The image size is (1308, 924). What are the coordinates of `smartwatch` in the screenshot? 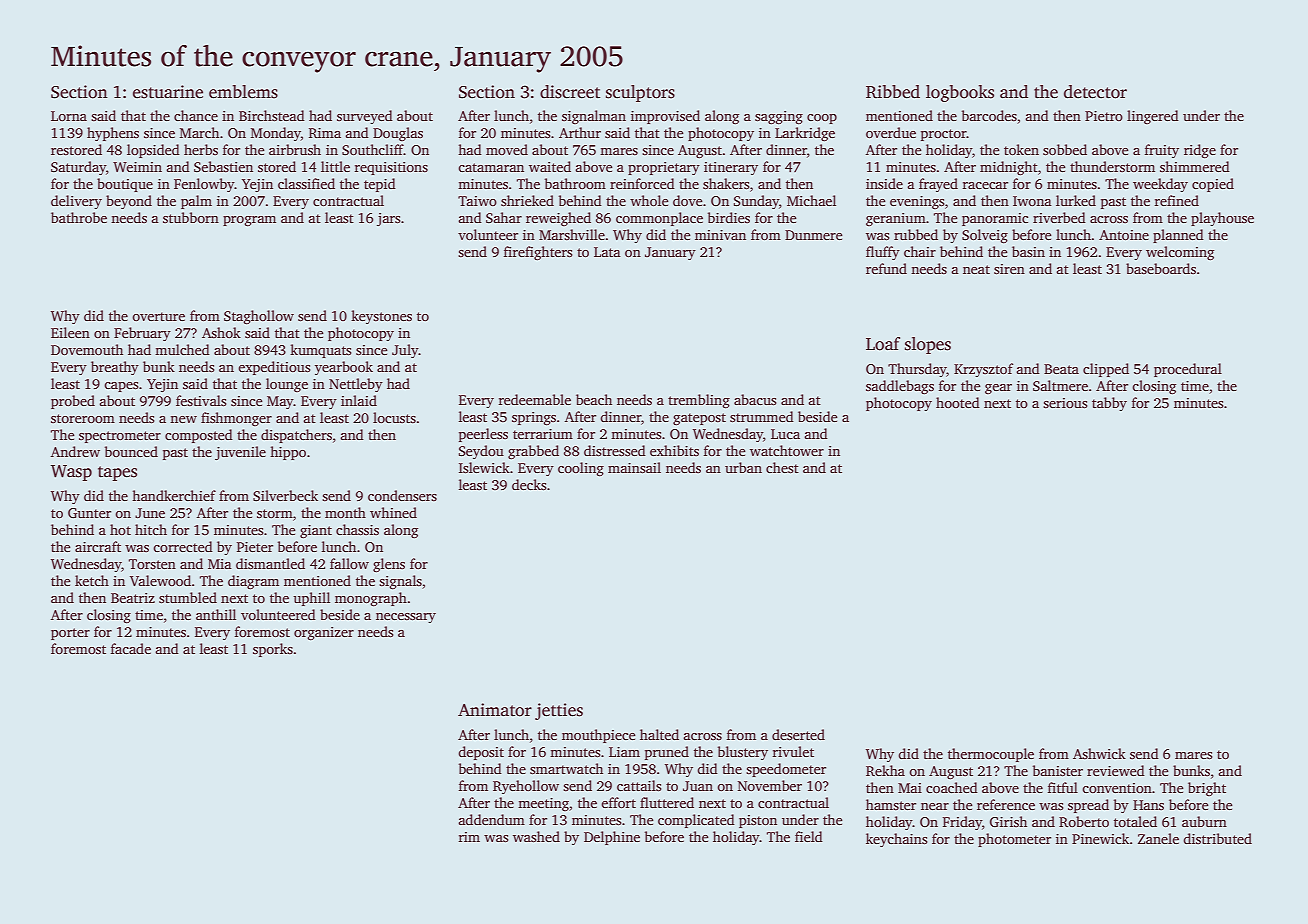 It's located at (566, 768).
